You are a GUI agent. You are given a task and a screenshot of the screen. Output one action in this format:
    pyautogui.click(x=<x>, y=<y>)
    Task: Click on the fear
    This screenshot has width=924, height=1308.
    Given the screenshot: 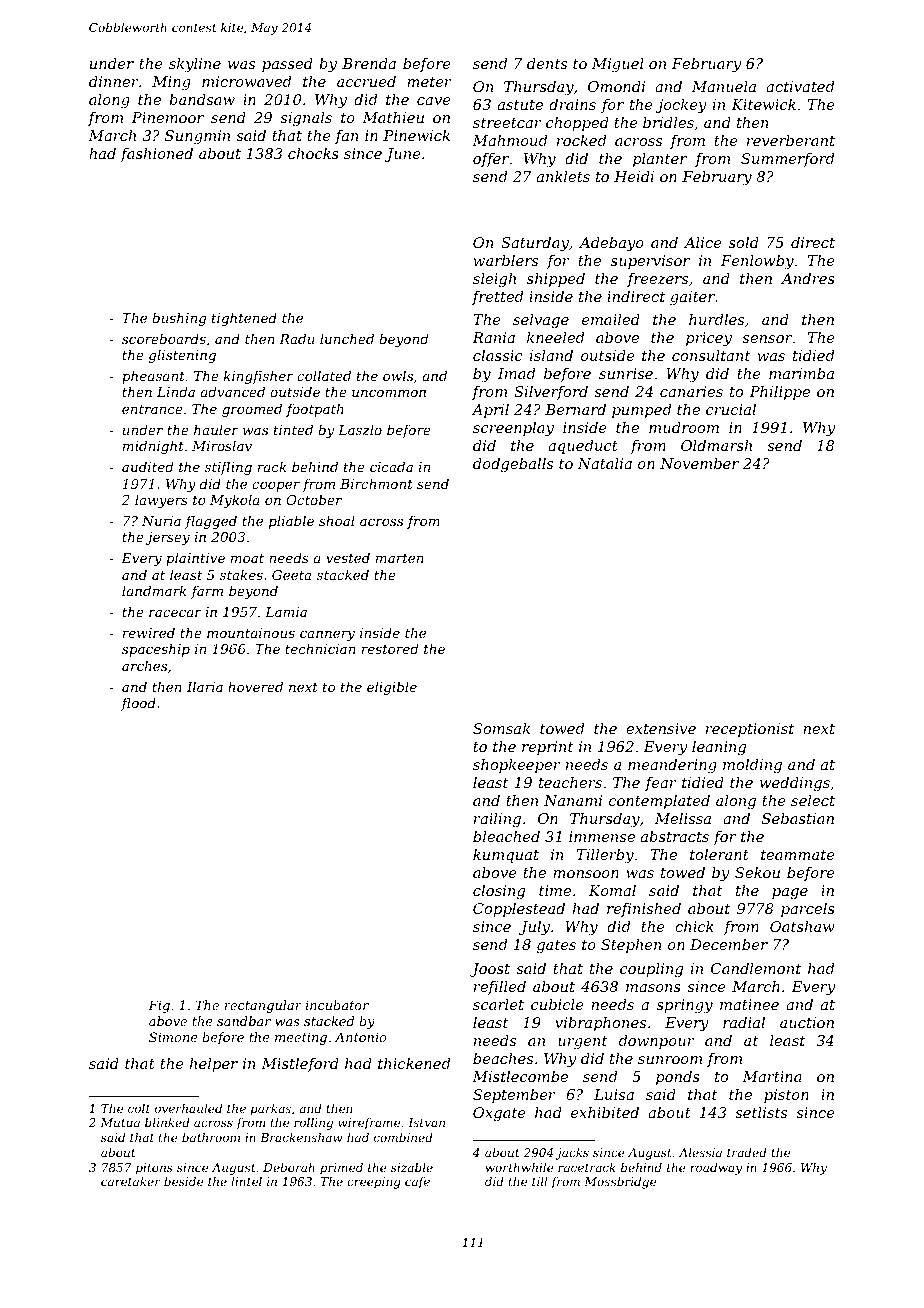 What is the action you would take?
    pyautogui.click(x=661, y=784)
